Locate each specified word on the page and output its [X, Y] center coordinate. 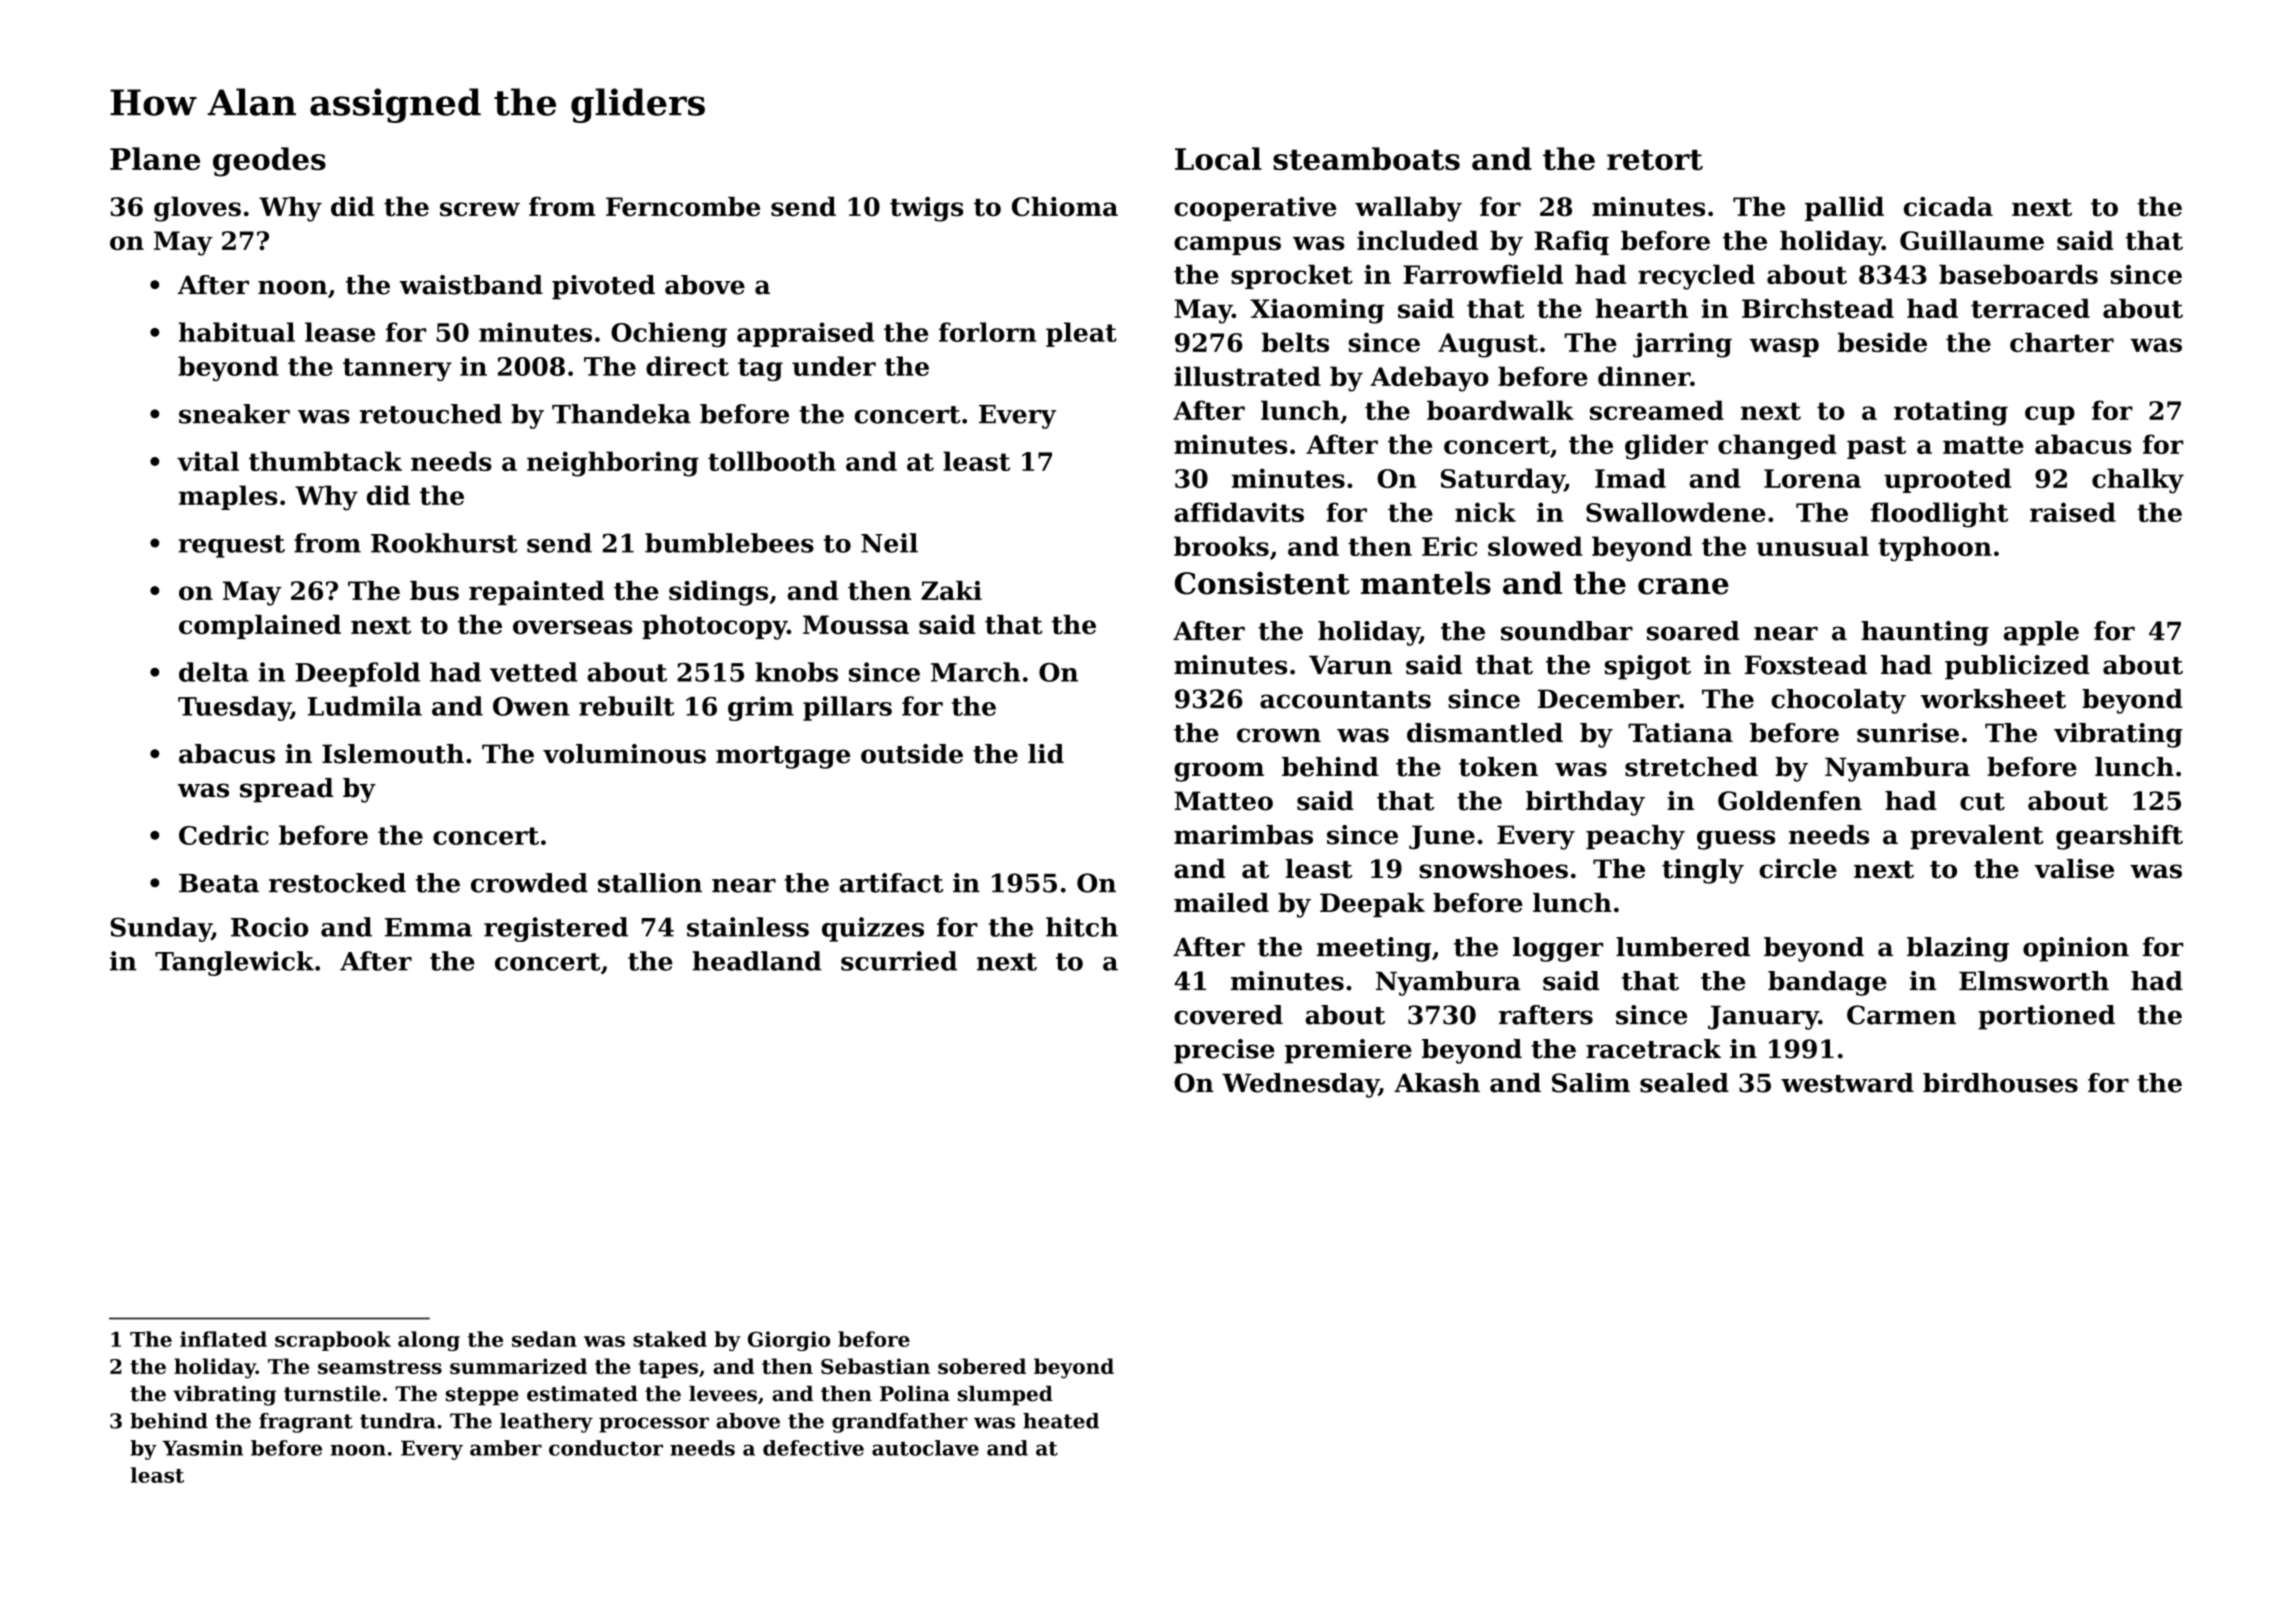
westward [1847, 1083]
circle [1798, 869]
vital [208, 461]
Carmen [1901, 1015]
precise [1224, 1051]
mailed [1221, 903]
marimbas [1243, 835]
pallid [1844, 209]
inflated [223, 1339]
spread [286, 790]
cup [2050, 415]
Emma [428, 927]
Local [1218, 158]
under [834, 366]
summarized [518, 1366]
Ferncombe [683, 207]
